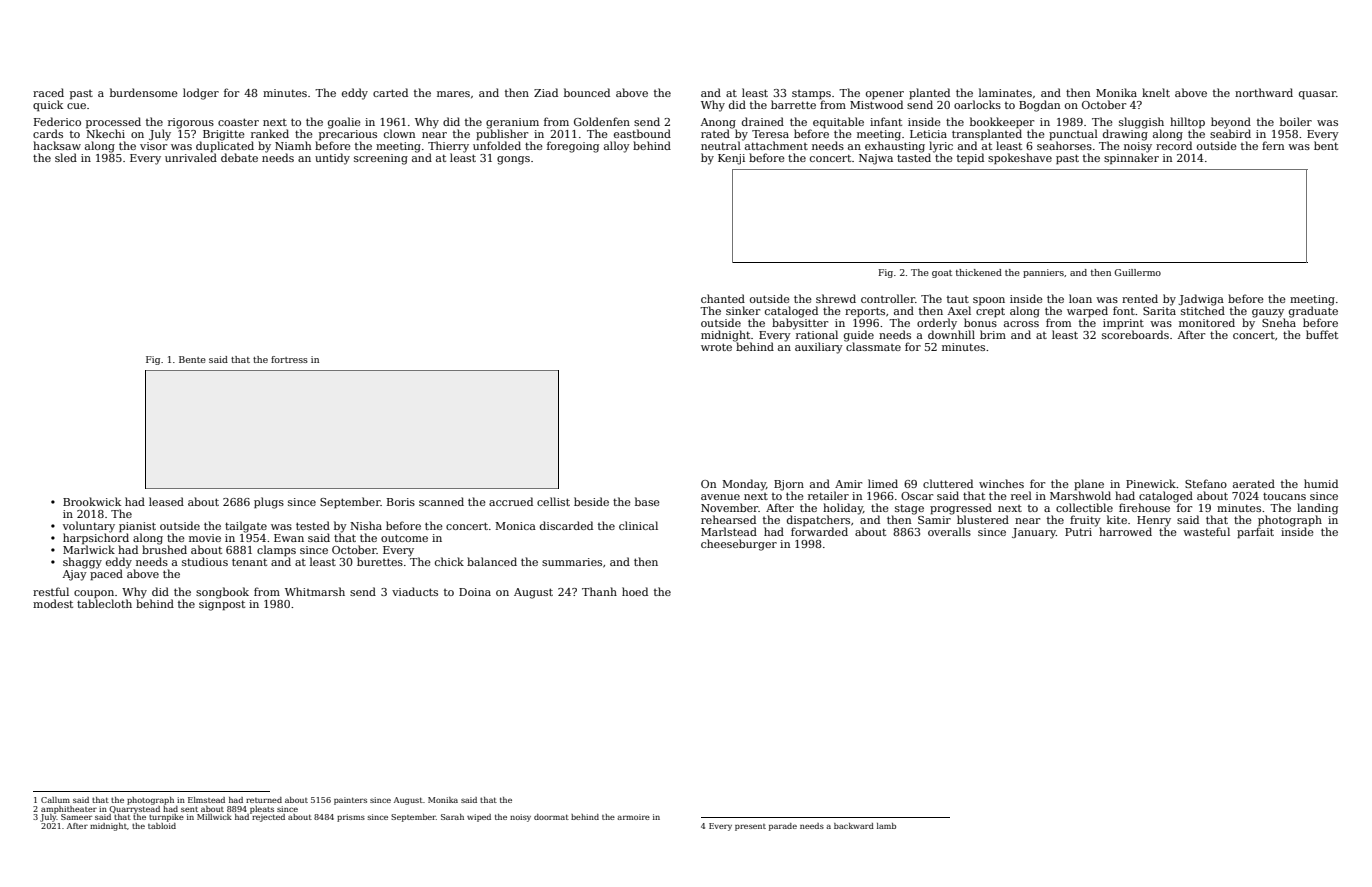  Describe the element at coordinates (332, 159) in the screenshot. I see `untidy` at that location.
